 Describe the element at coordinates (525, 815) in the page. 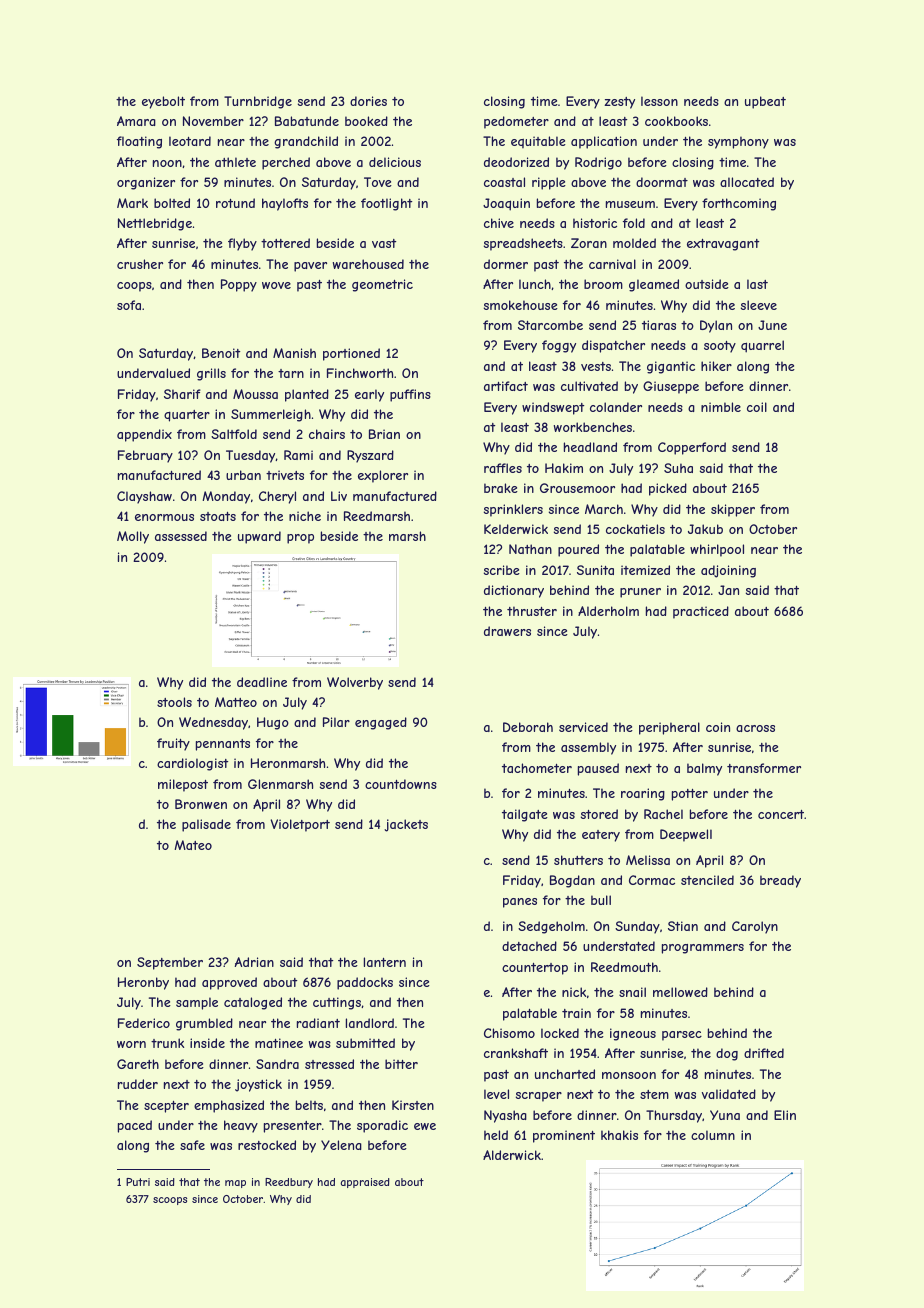

I see `tailgate` at that location.
